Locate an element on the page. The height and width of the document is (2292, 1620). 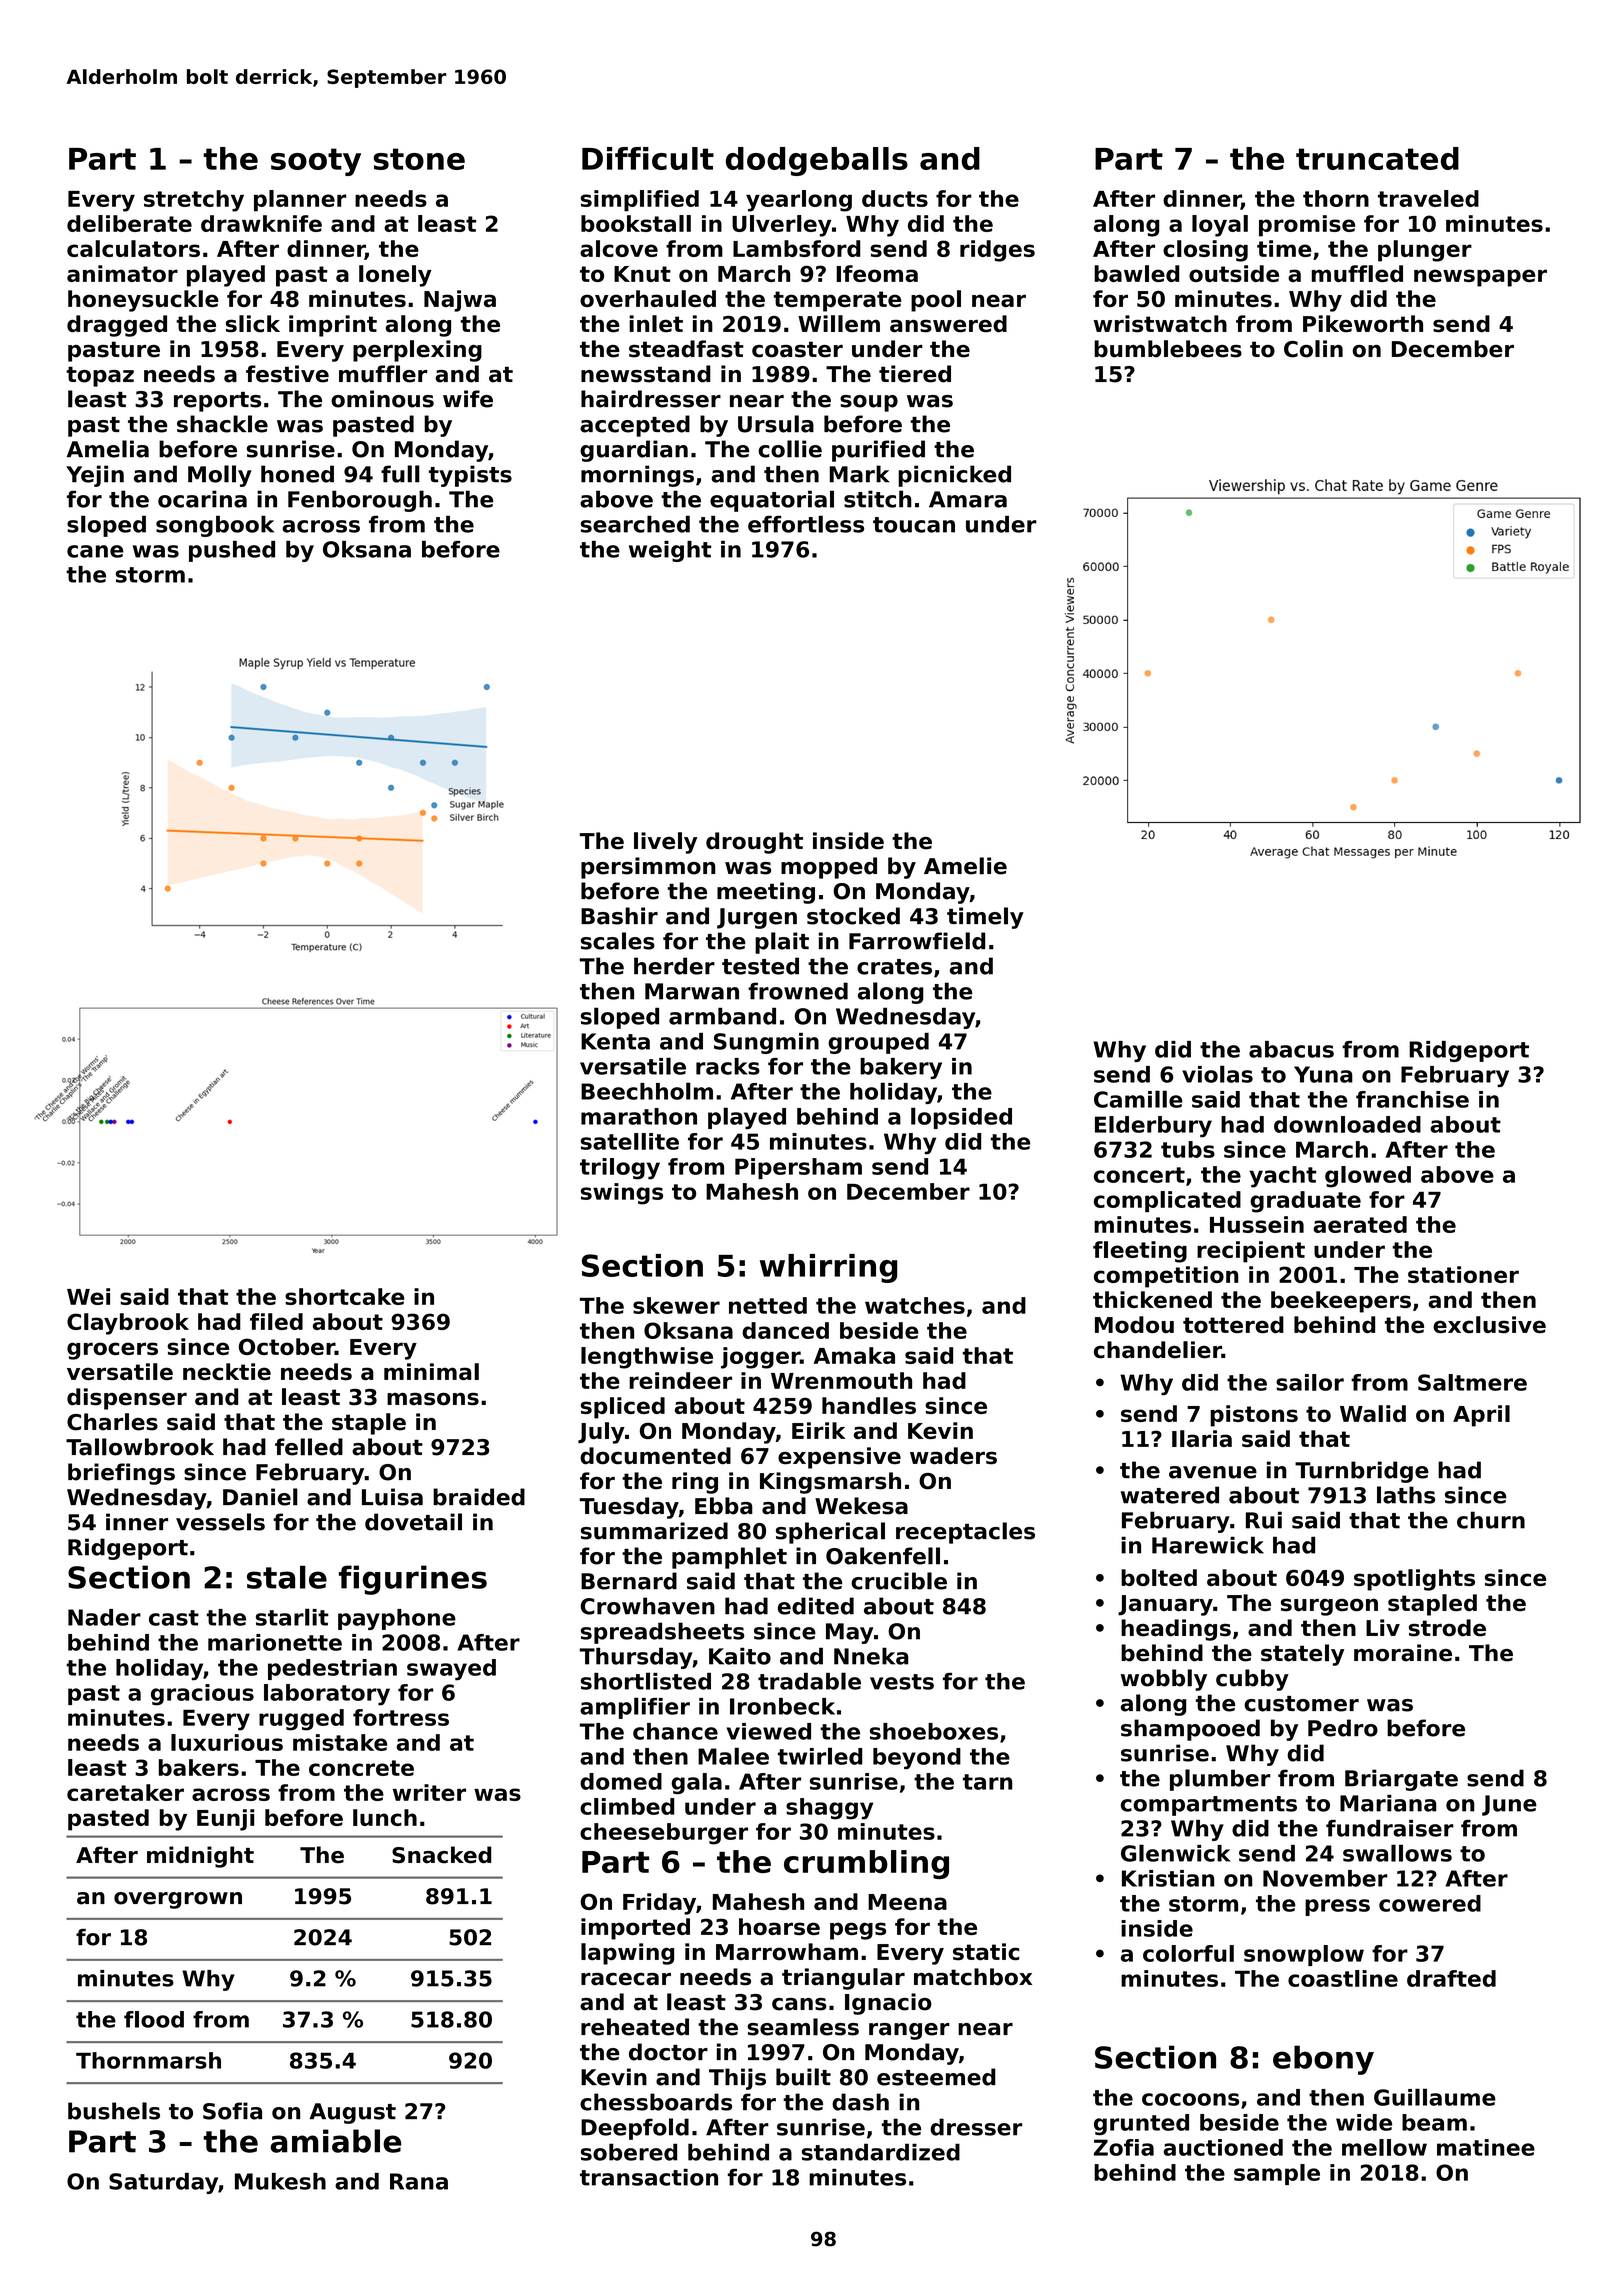
Amelie is located at coordinates (965, 866).
